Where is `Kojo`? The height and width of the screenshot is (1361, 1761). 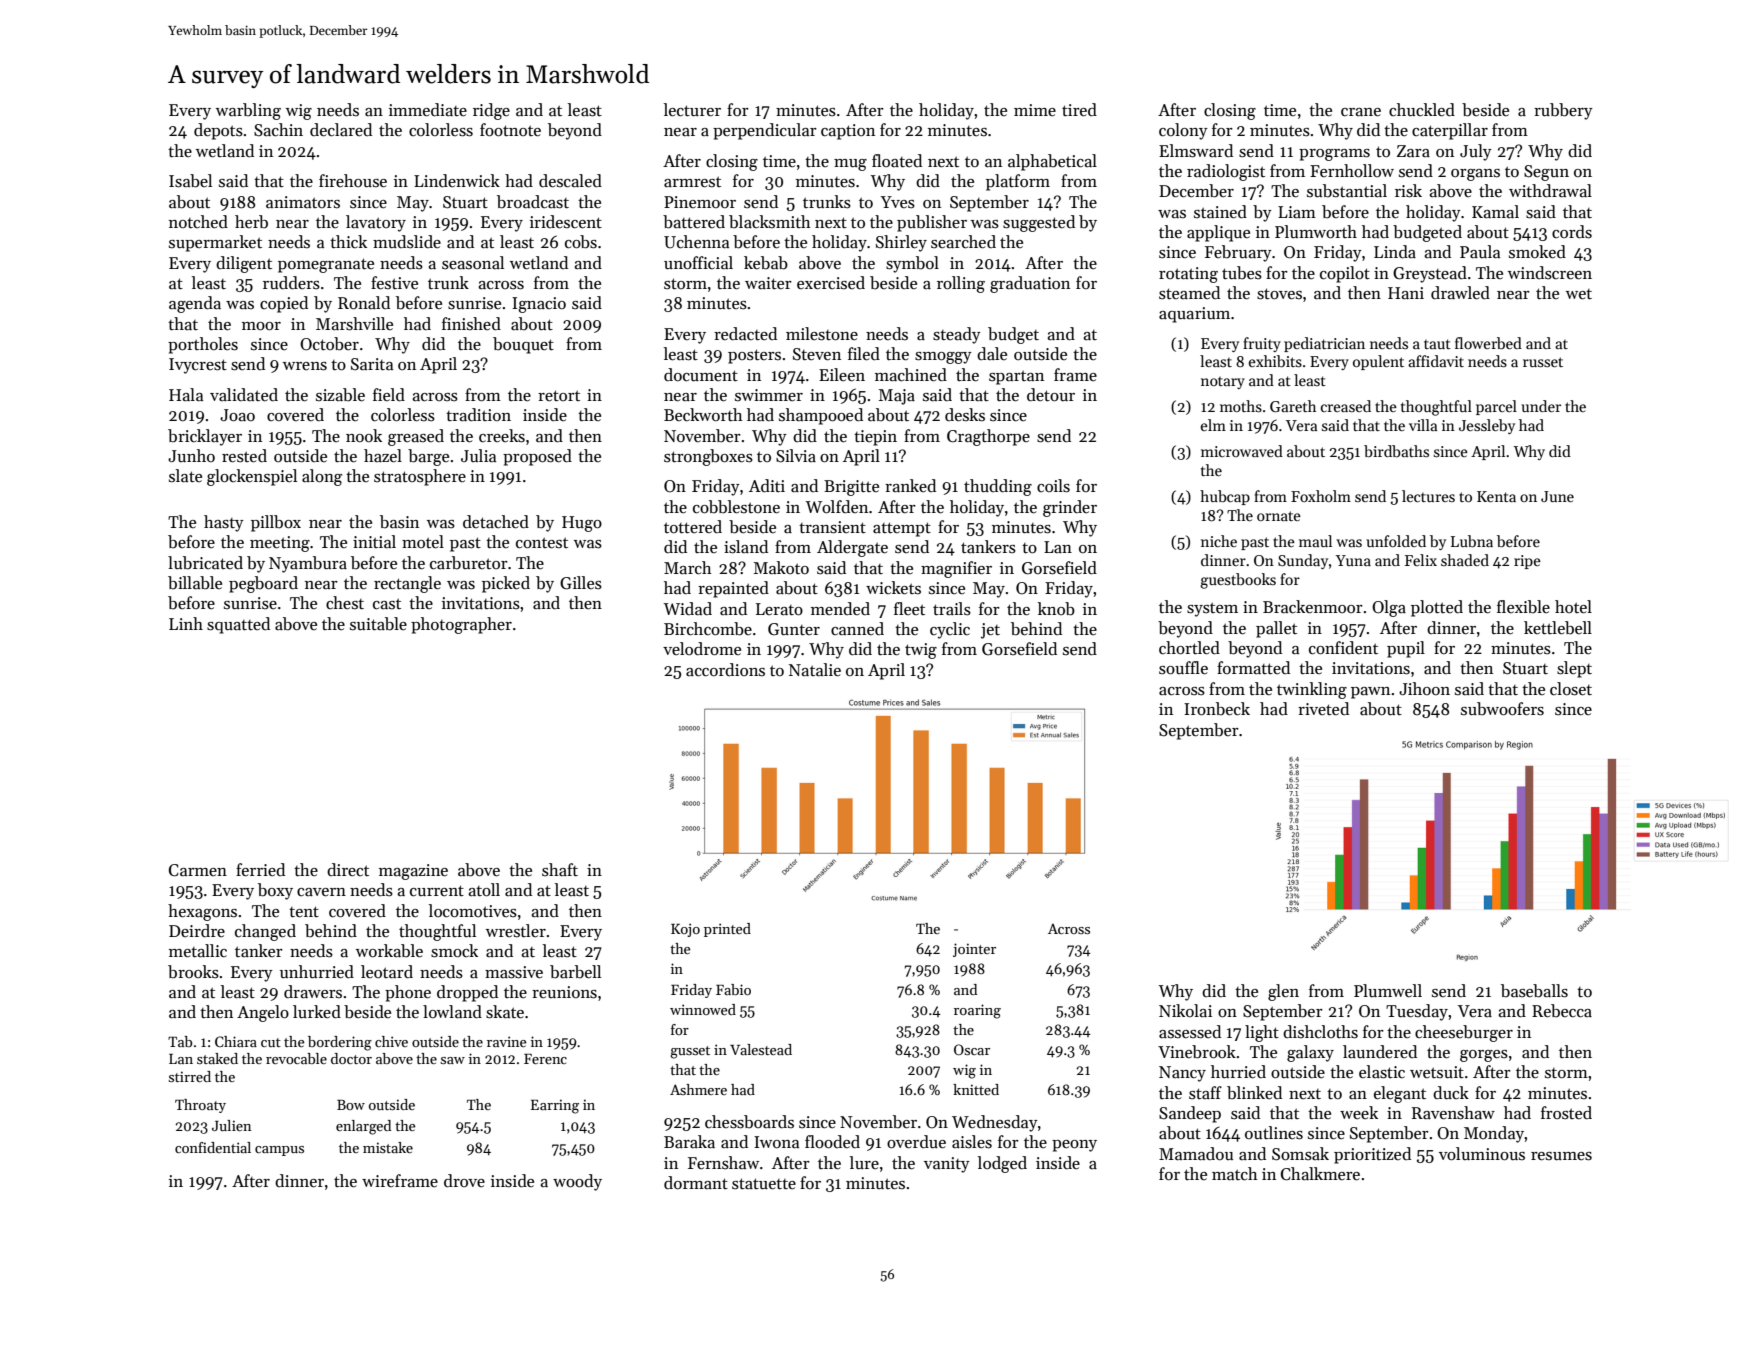 Kojo is located at coordinates (685, 930).
